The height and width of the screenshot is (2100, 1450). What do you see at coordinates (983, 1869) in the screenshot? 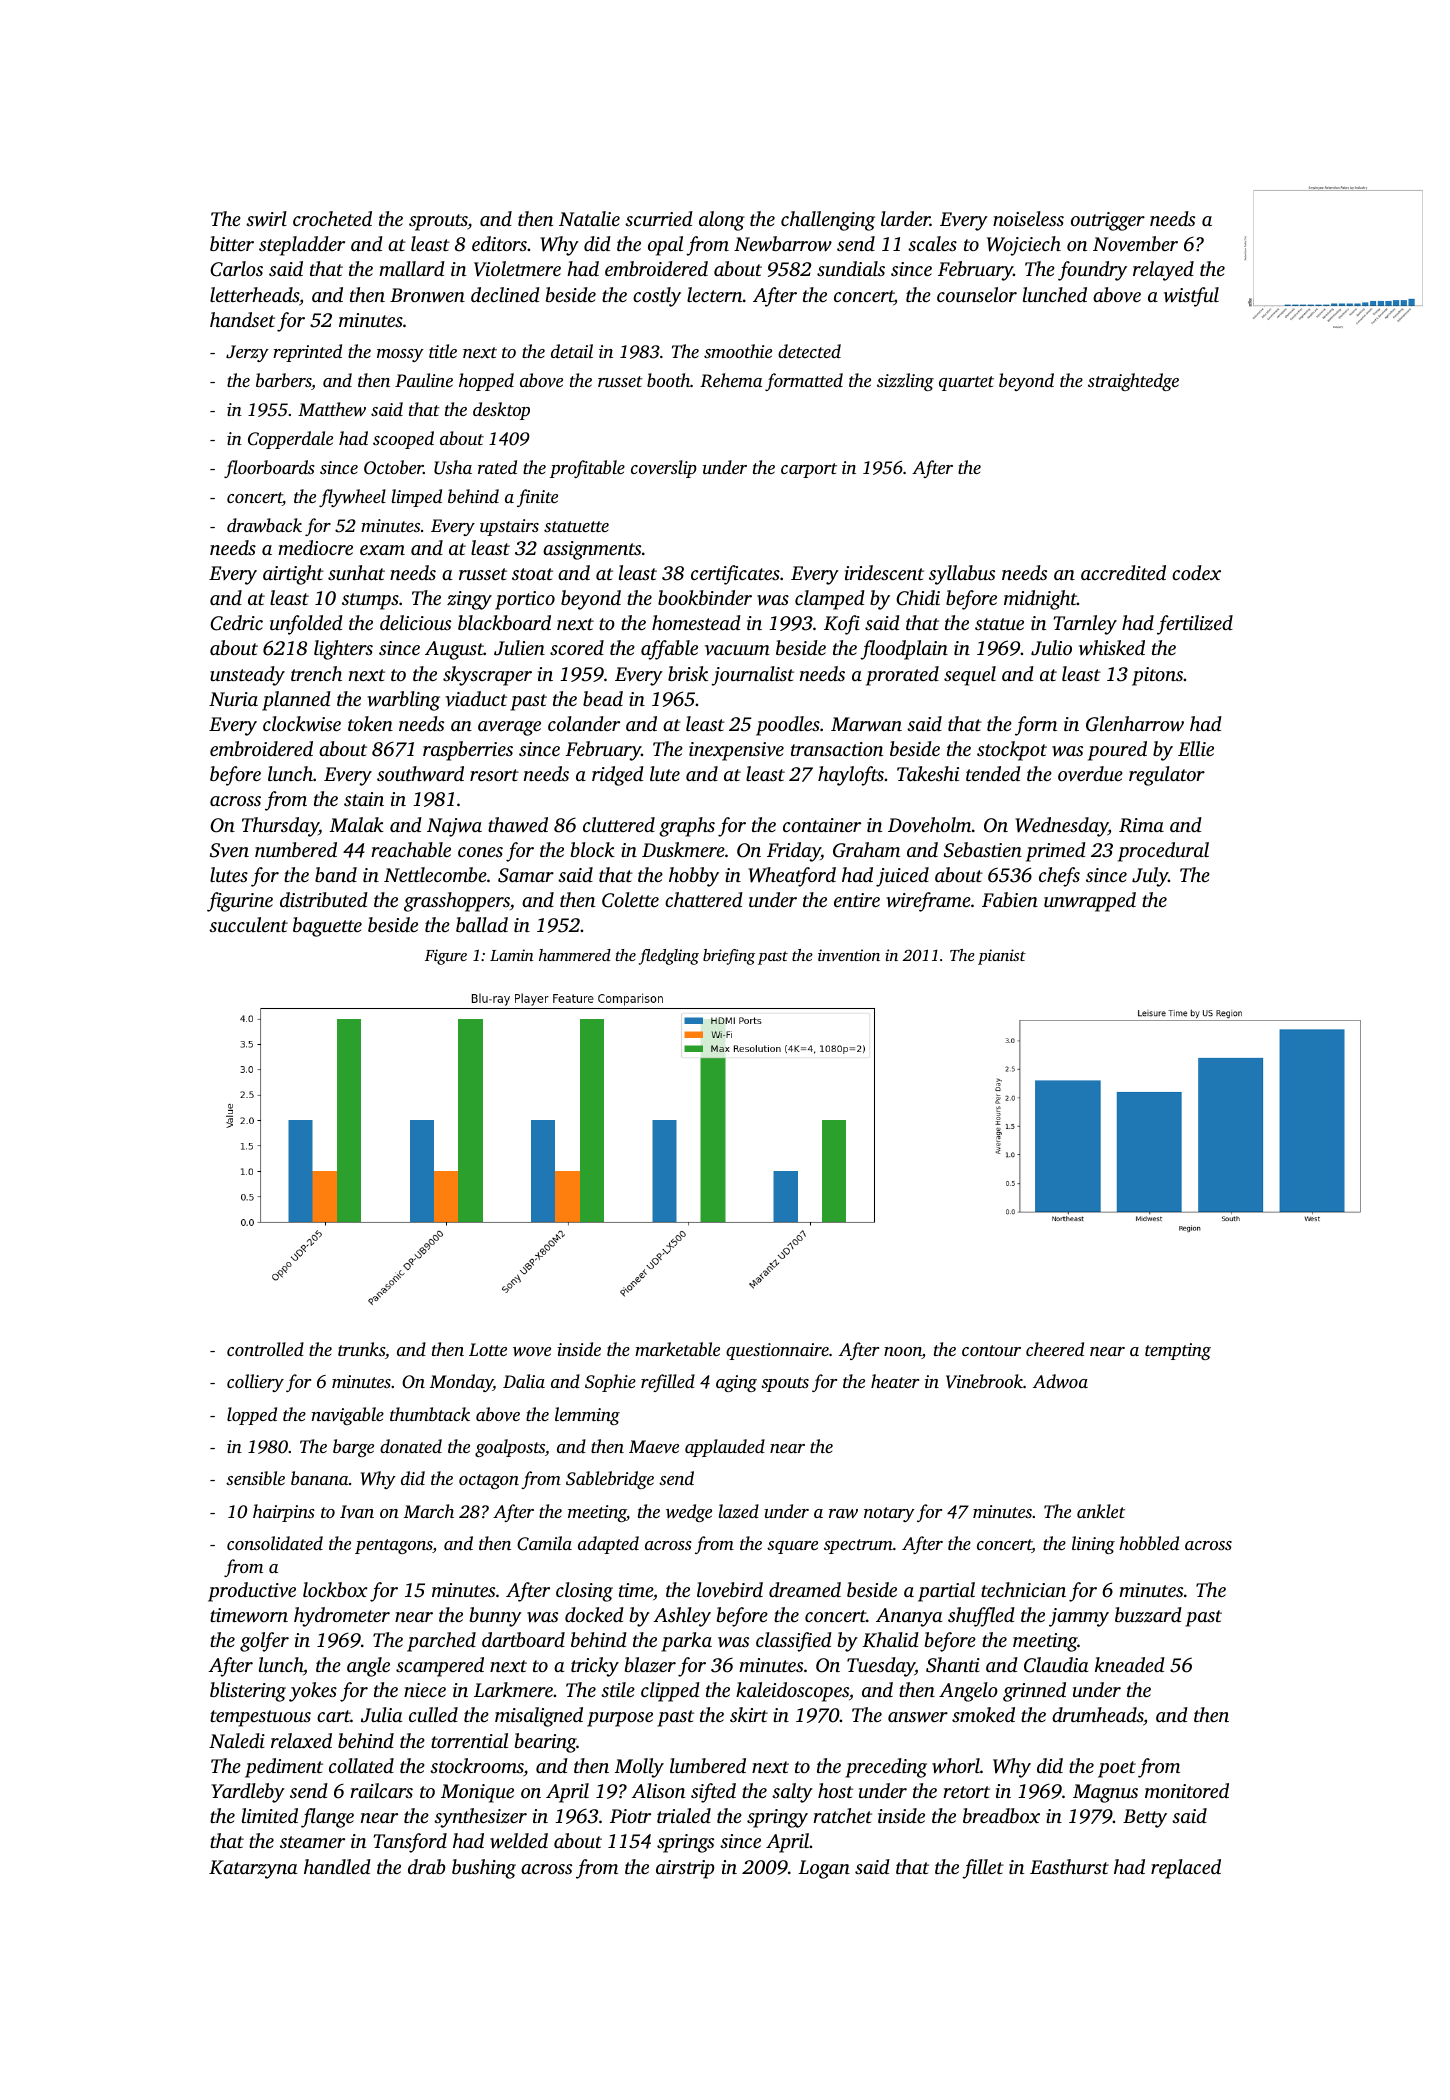
I see `fillet` at bounding box center [983, 1869].
